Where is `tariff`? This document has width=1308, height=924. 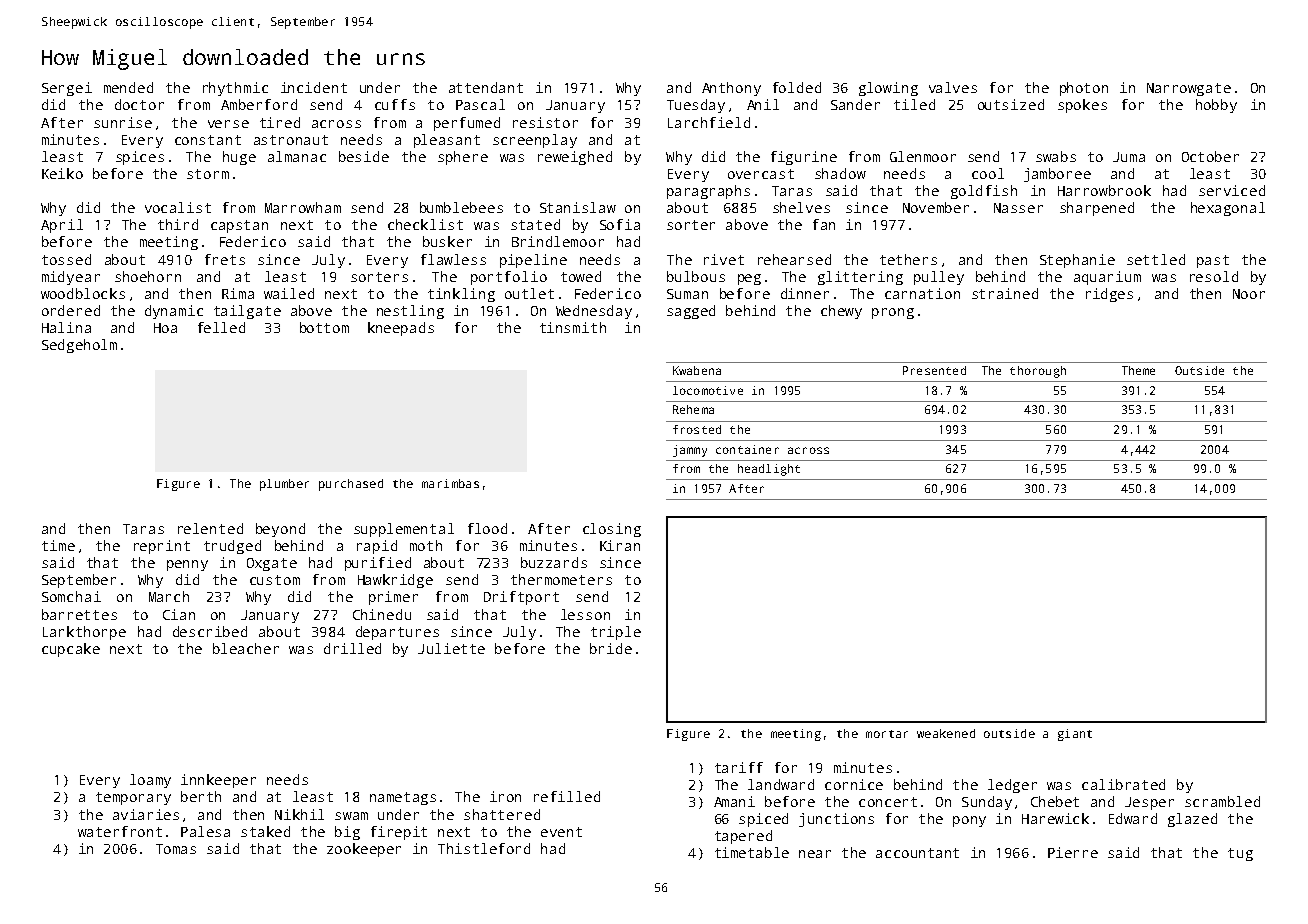
tariff is located at coordinates (739, 767).
